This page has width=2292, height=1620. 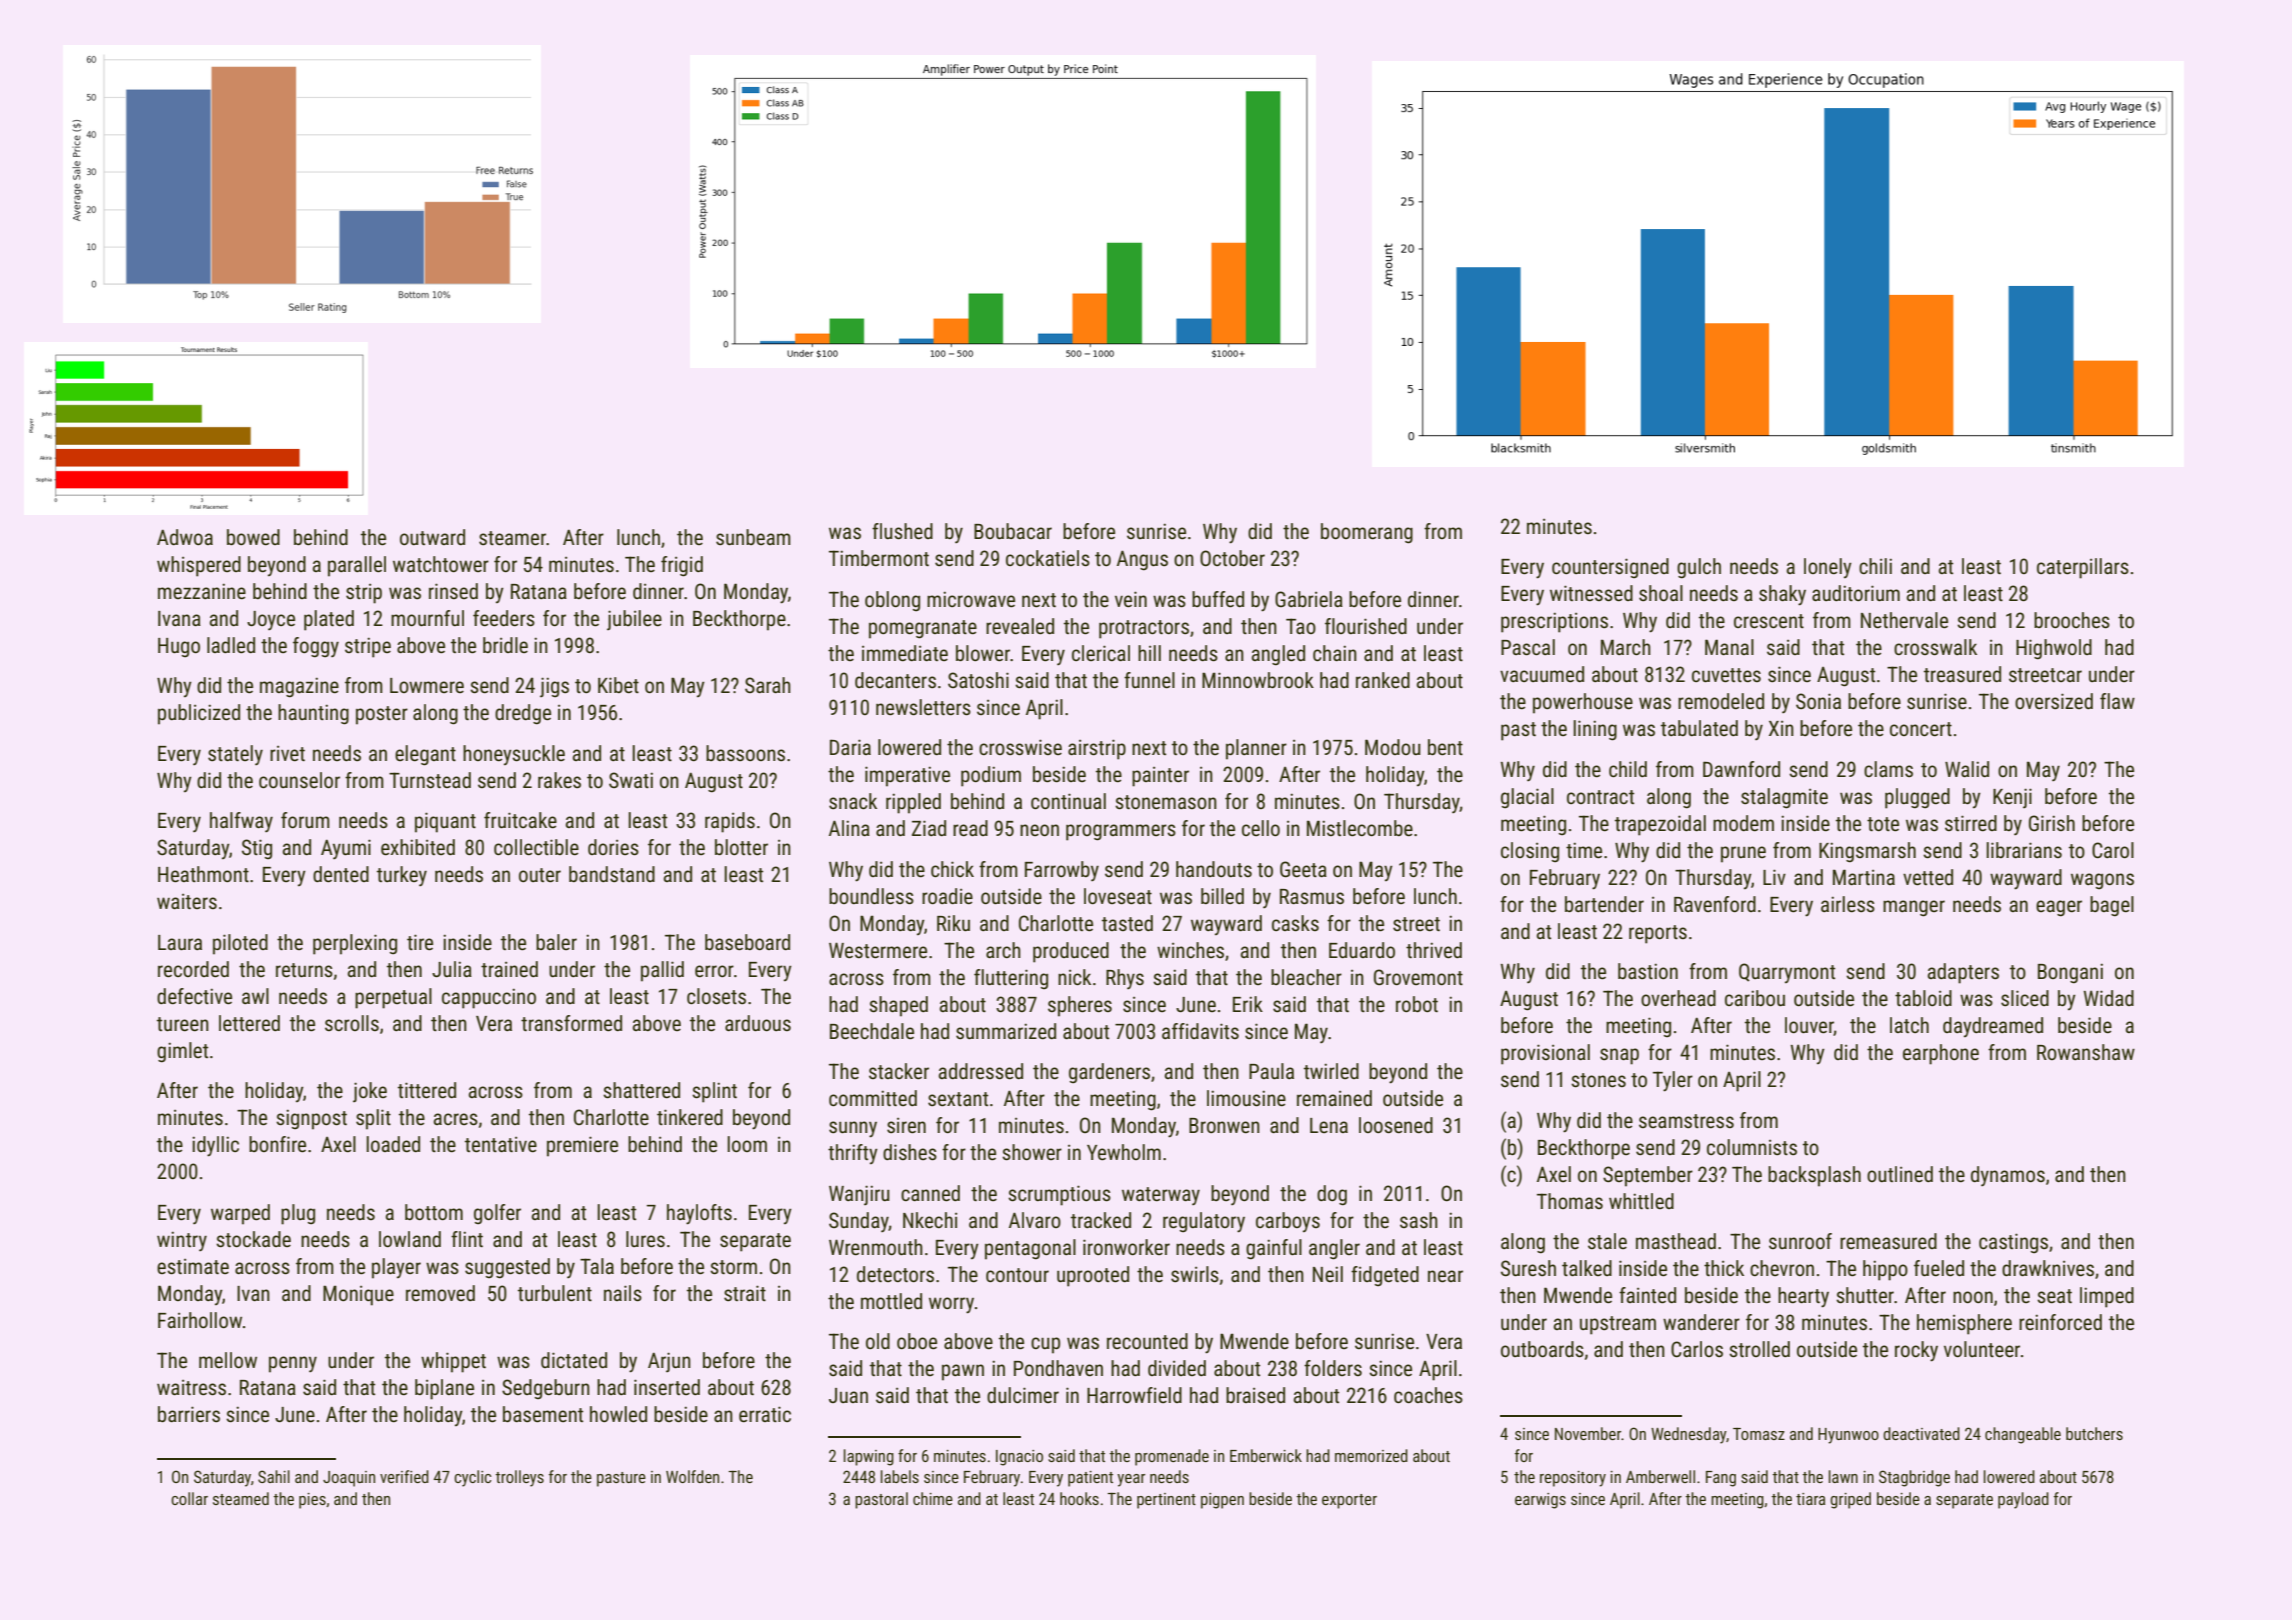 I want to click on brooches, so click(x=2072, y=620).
